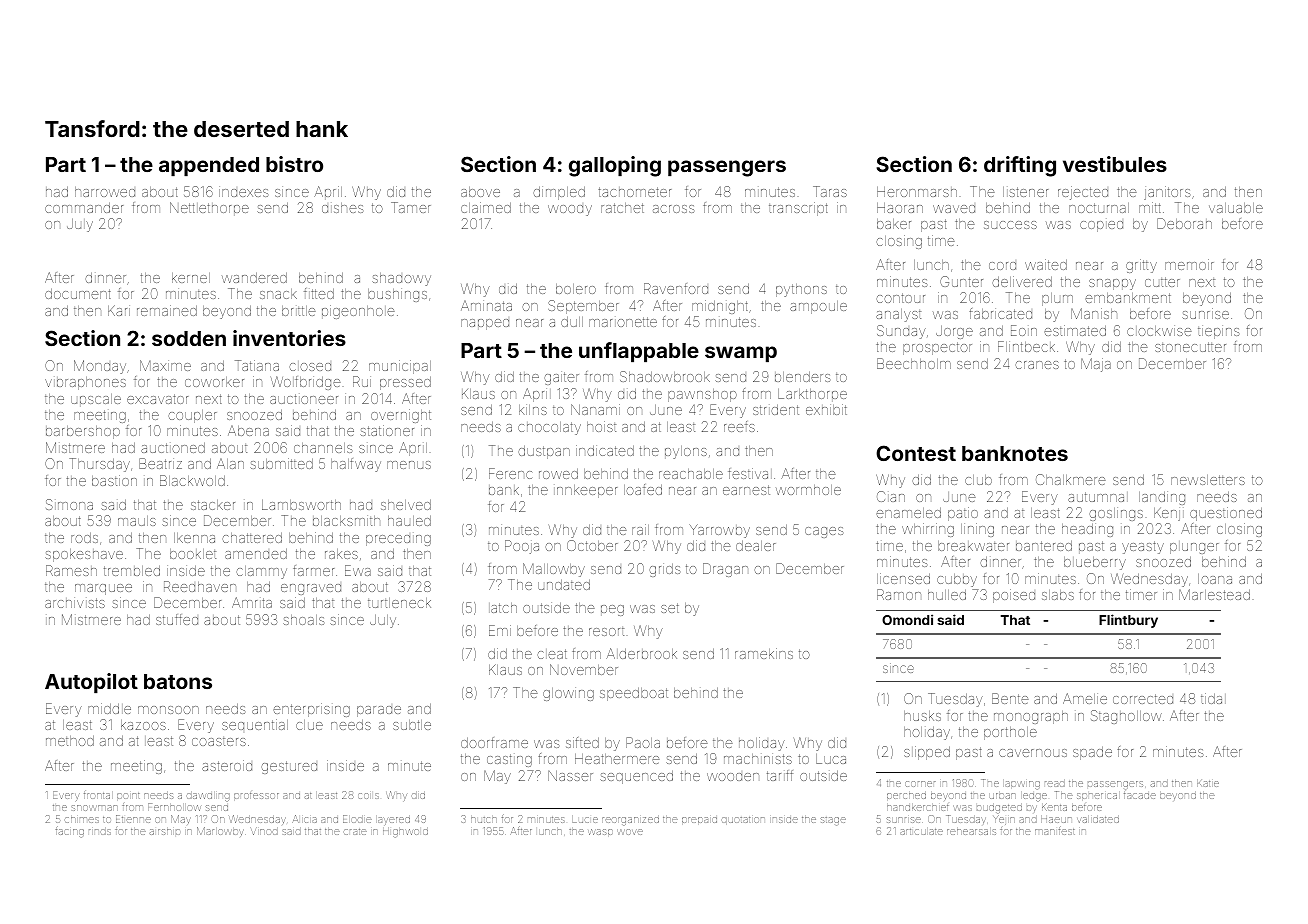 This image has height=924, width=1308. I want to click on across, so click(673, 209).
